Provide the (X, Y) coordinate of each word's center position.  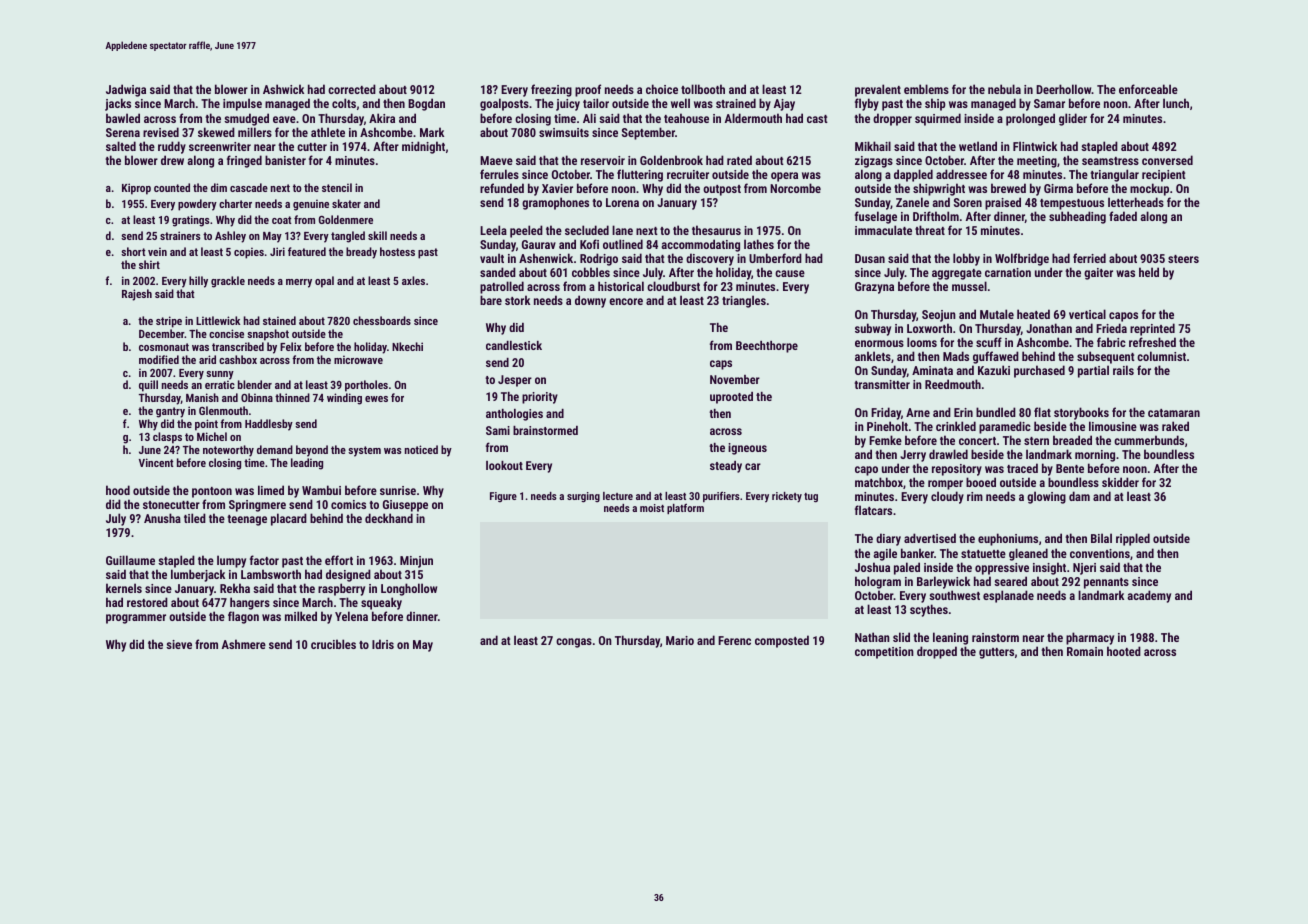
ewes (376, 399)
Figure (503, 497)
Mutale (997, 314)
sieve (179, 644)
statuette (983, 554)
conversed (1167, 160)
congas (574, 643)
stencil (337, 187)
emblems (926, 89)
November (735, 379)
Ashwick (283, 89)
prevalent (878, 91)
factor (264, 560)
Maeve (496, 160)
